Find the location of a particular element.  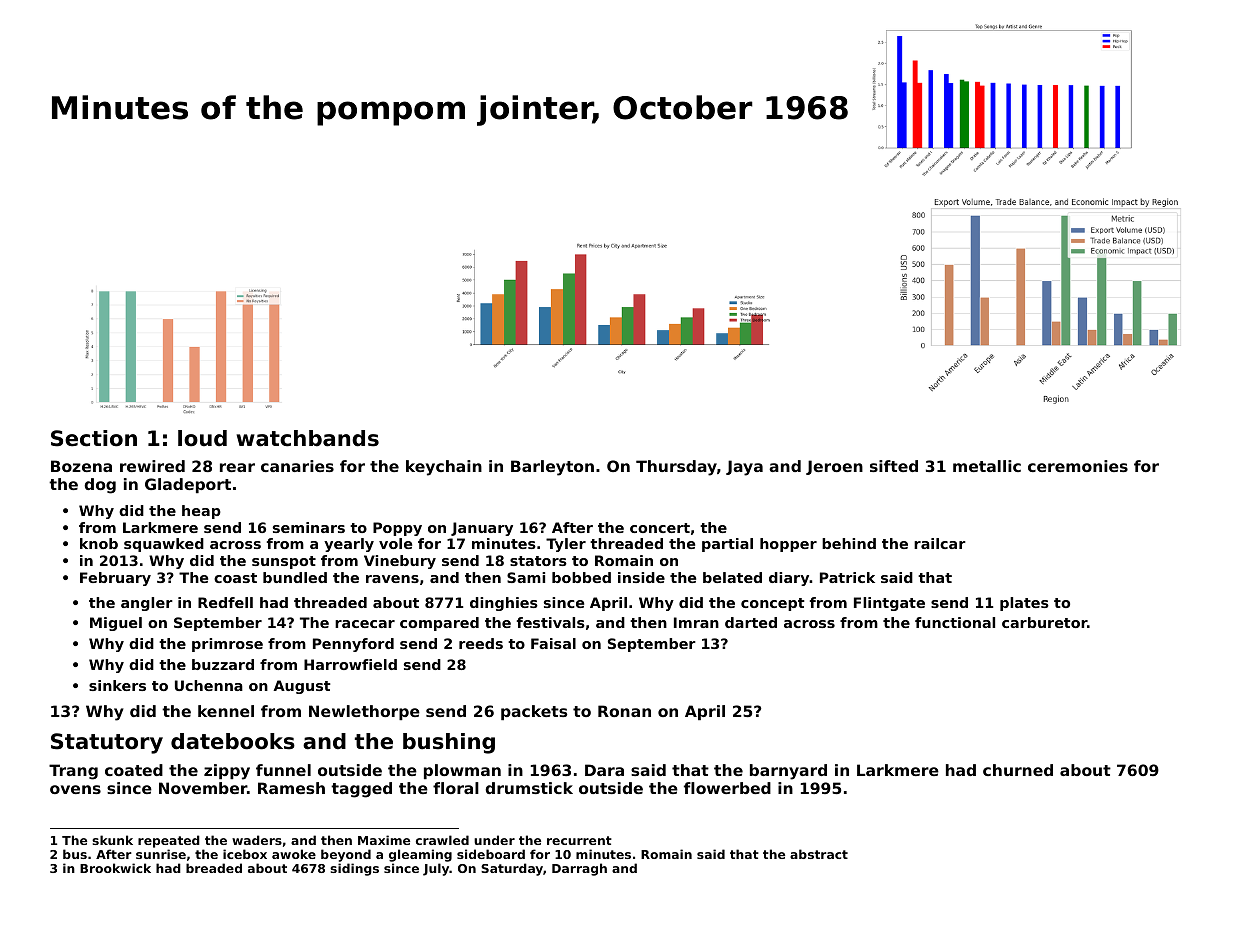

heap is located at coordinates (201, 512).
